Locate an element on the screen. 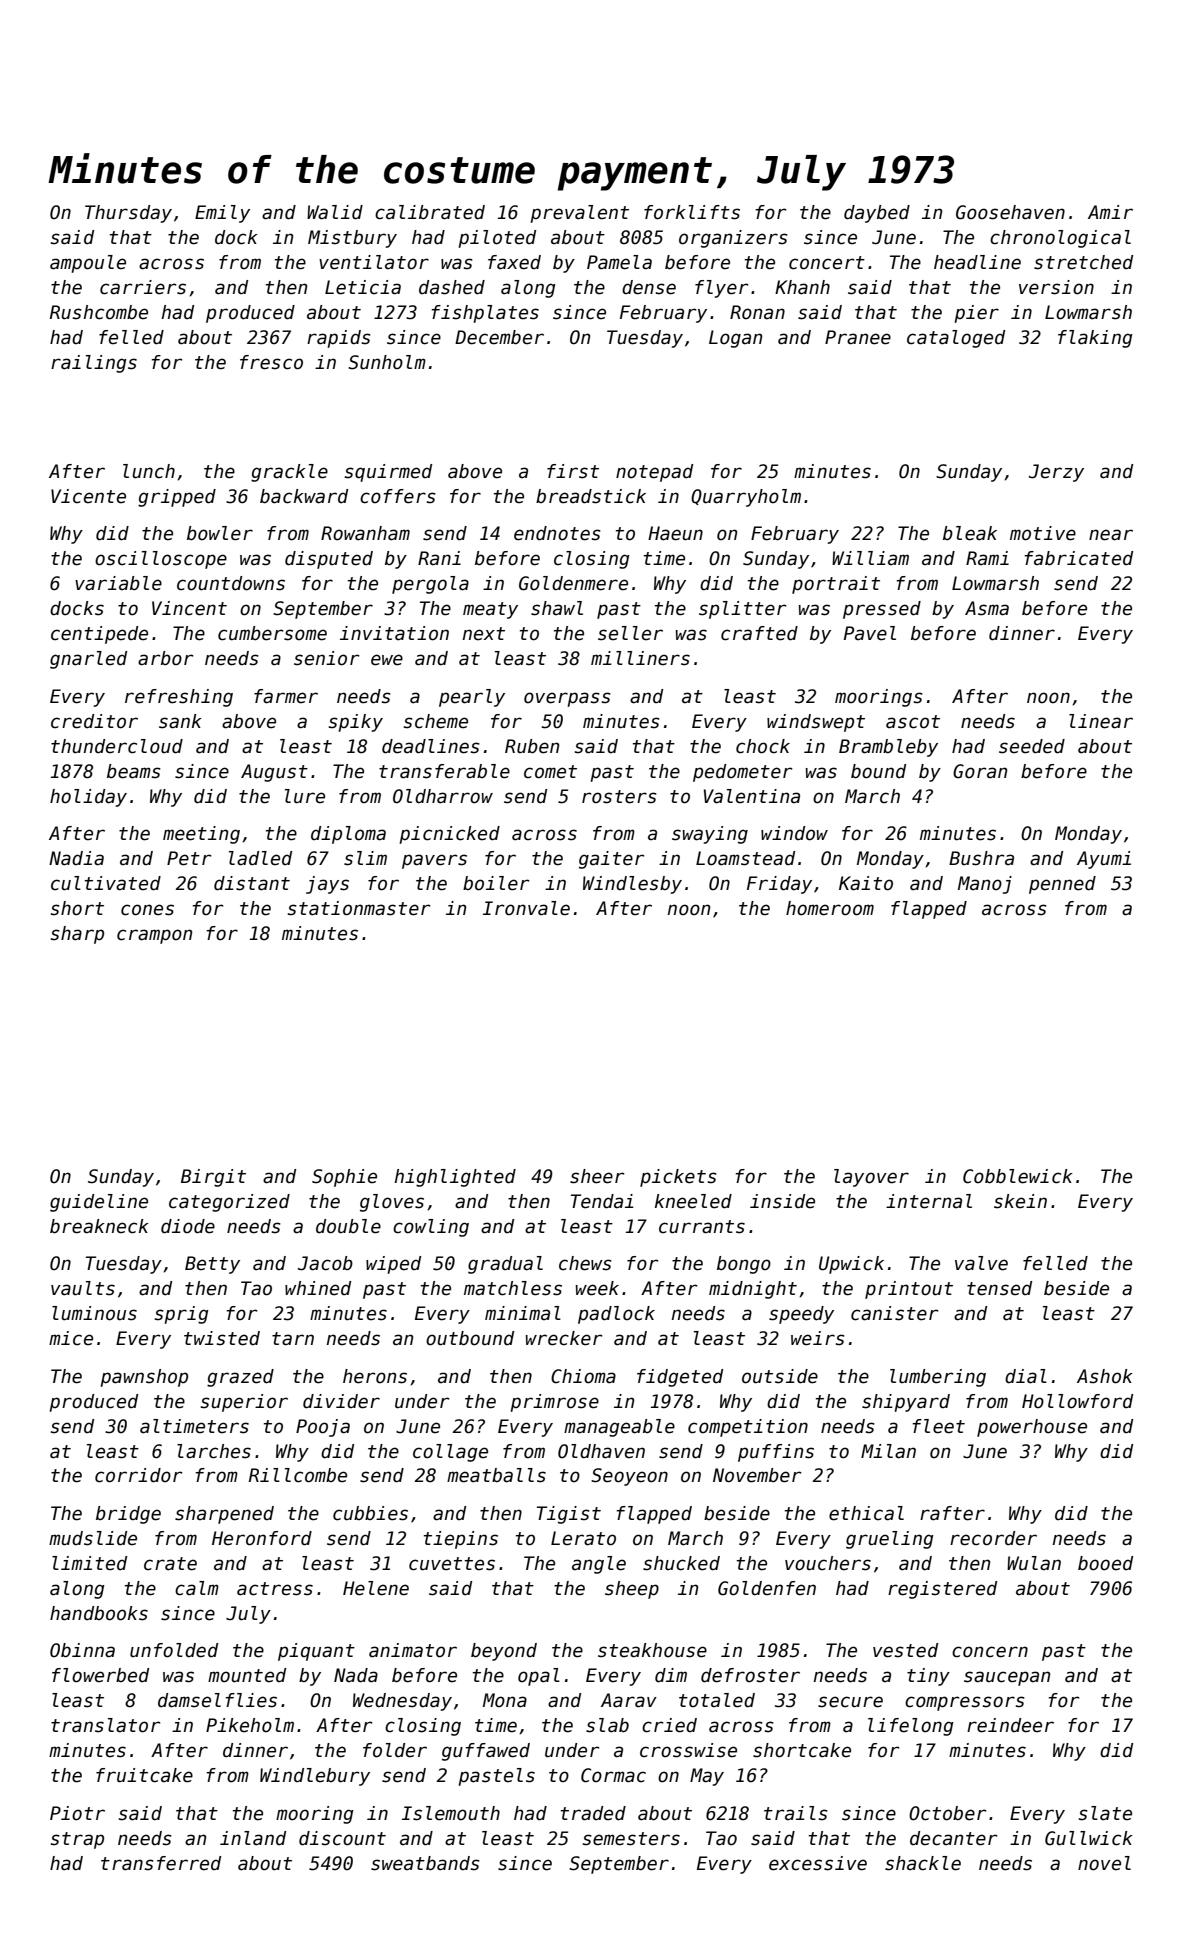 The width and height of the screenshot is (1183, 1948). folder is located at coordinates (395, 1750).
